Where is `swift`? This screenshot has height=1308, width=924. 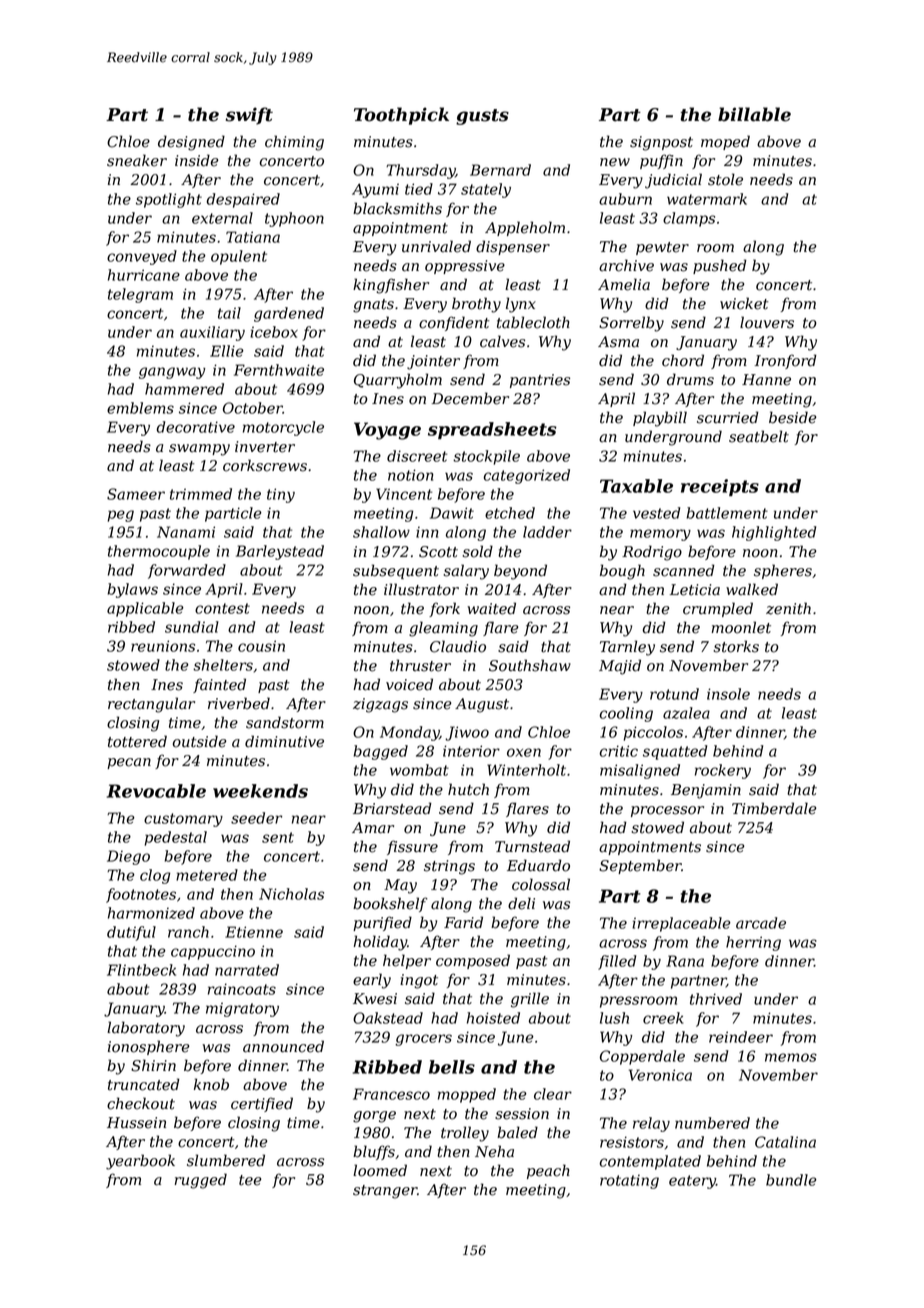
swift is located at coordinates (249, 116).
